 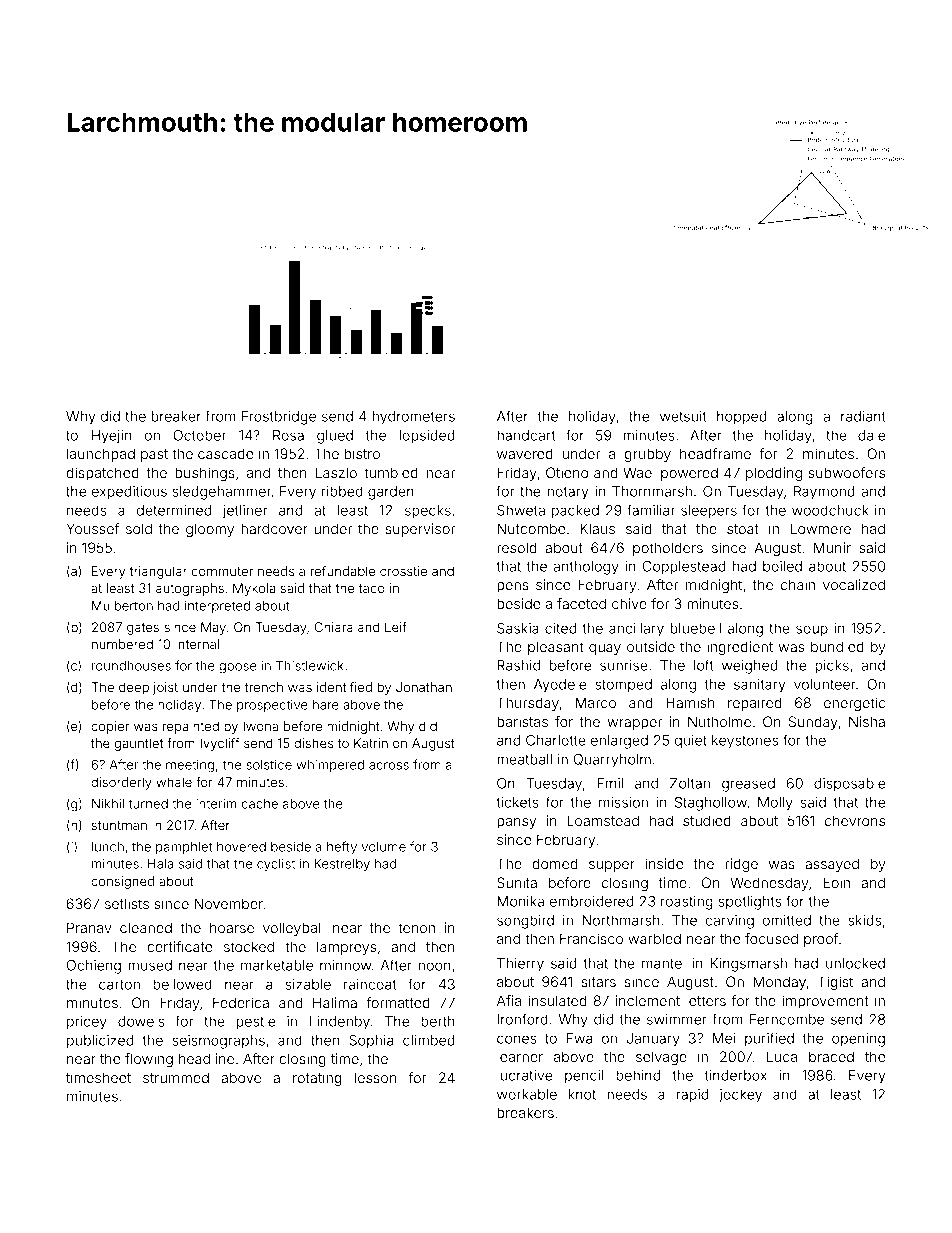 What do you see at coordinates (174, 510) in the document?
I see `determined` at bounding box center [174, 510].
